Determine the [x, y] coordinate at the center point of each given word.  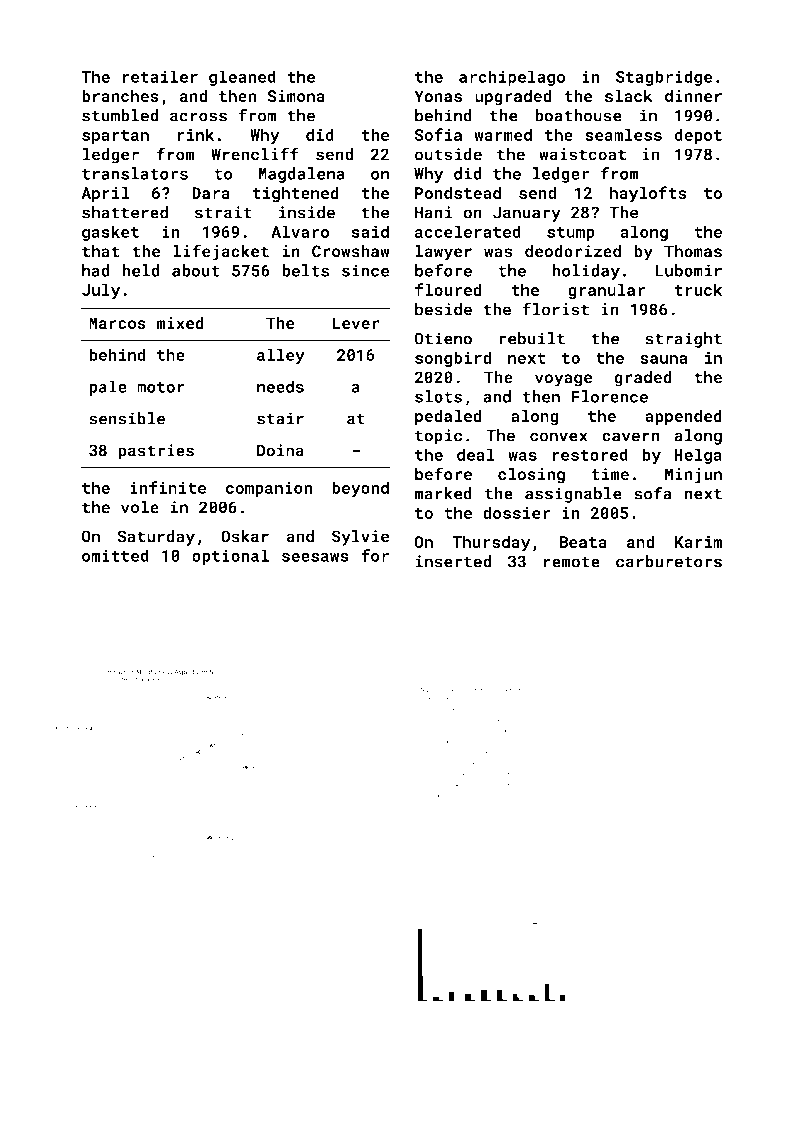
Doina [280, 450]
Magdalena [301, 175]
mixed [180, 322]
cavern [631, 437]
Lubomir [688, 270]
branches [120, 96]
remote [572, 562]
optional [230, 557]
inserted [453, 561]
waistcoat [582, 154]
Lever [356, 323]
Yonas [438, 96]
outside [448, 154]
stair [280, 418]
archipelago [512, 78]
